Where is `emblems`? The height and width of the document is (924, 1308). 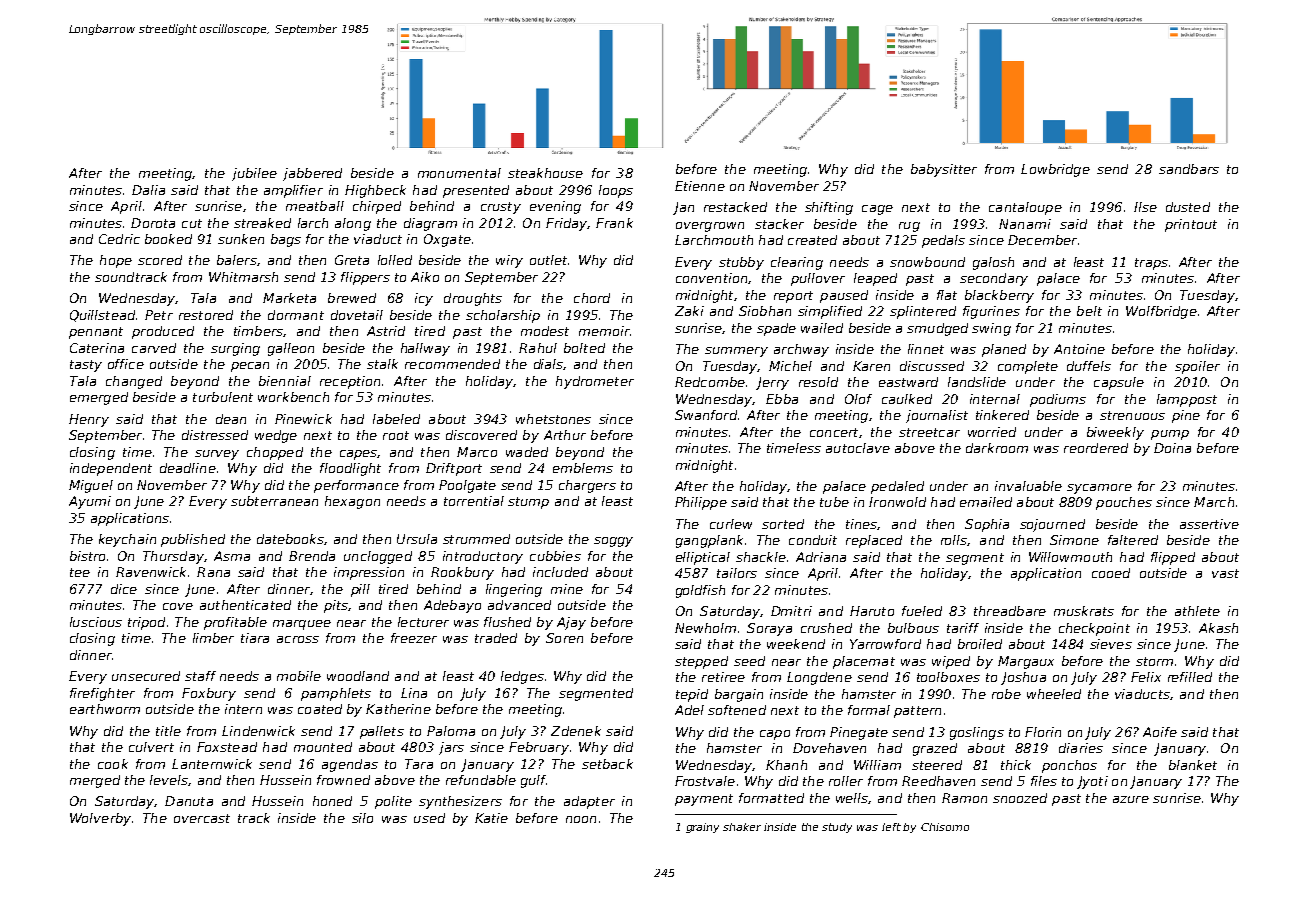 emblems is located at coordinates (583, 468).
